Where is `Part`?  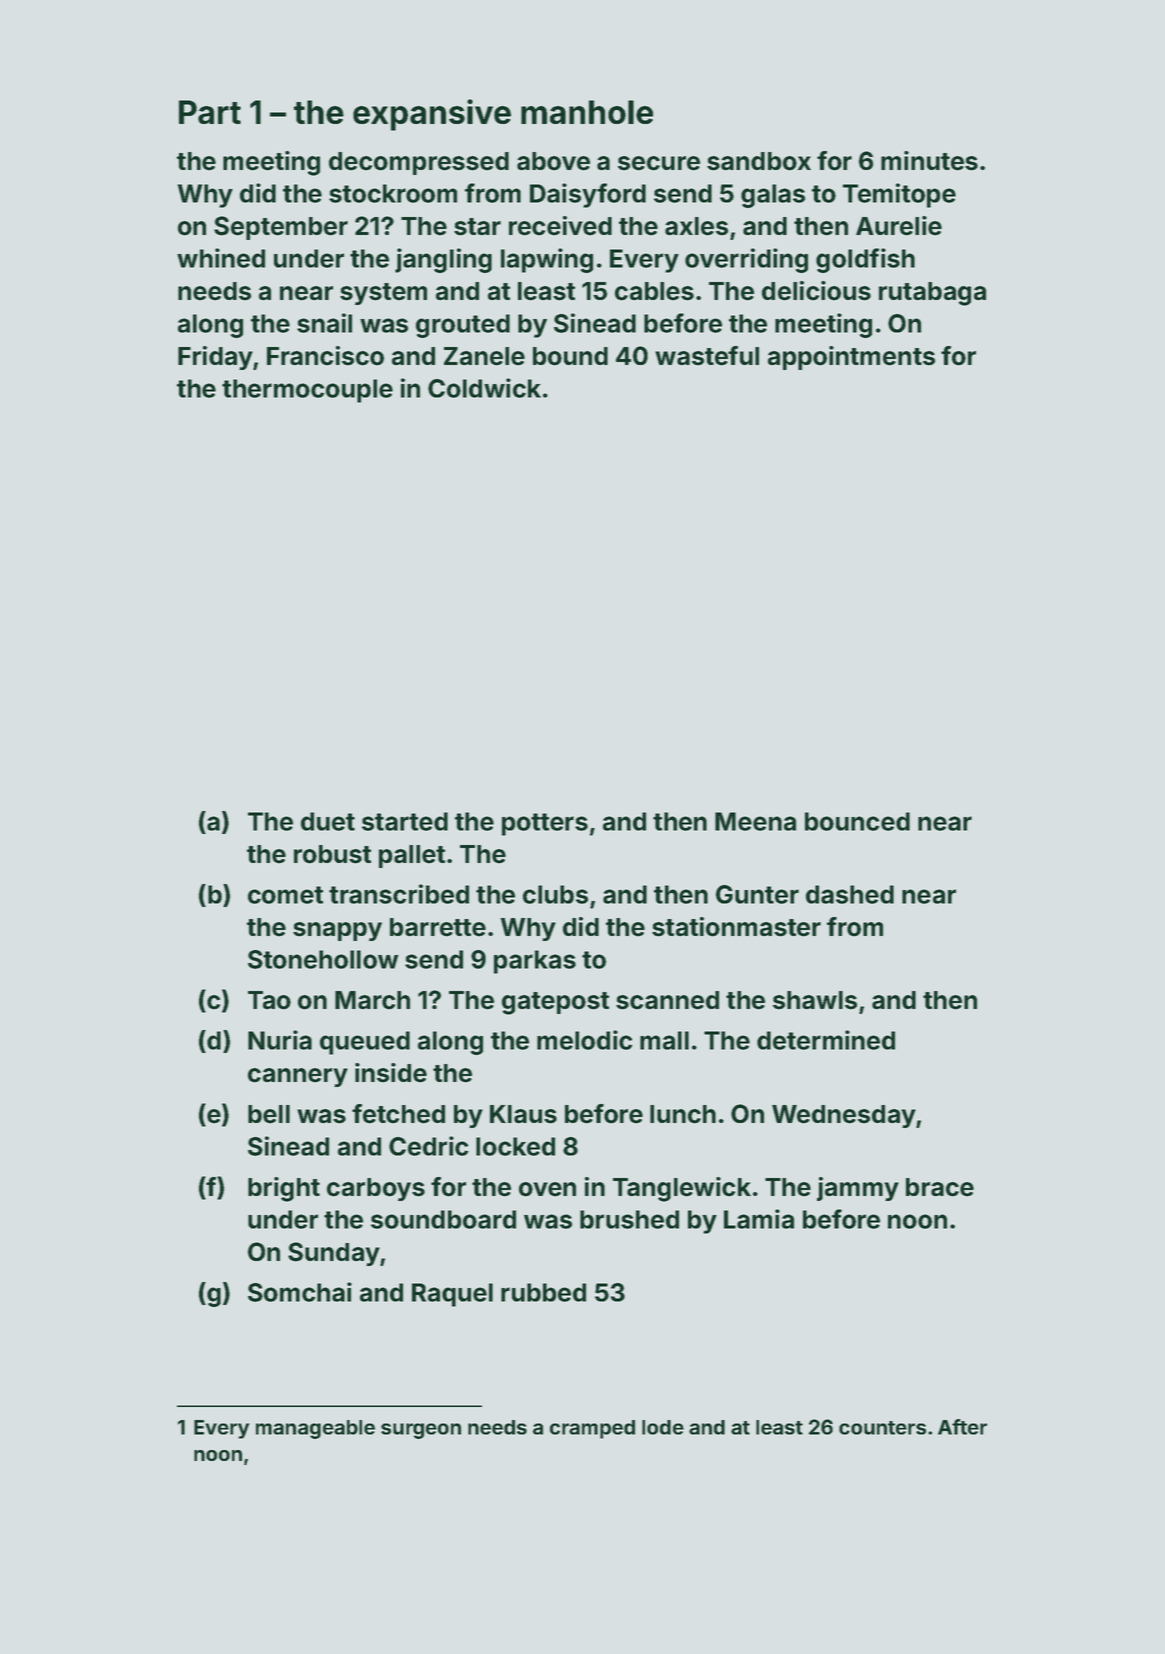
Part is located at coordinates (210, 112).
